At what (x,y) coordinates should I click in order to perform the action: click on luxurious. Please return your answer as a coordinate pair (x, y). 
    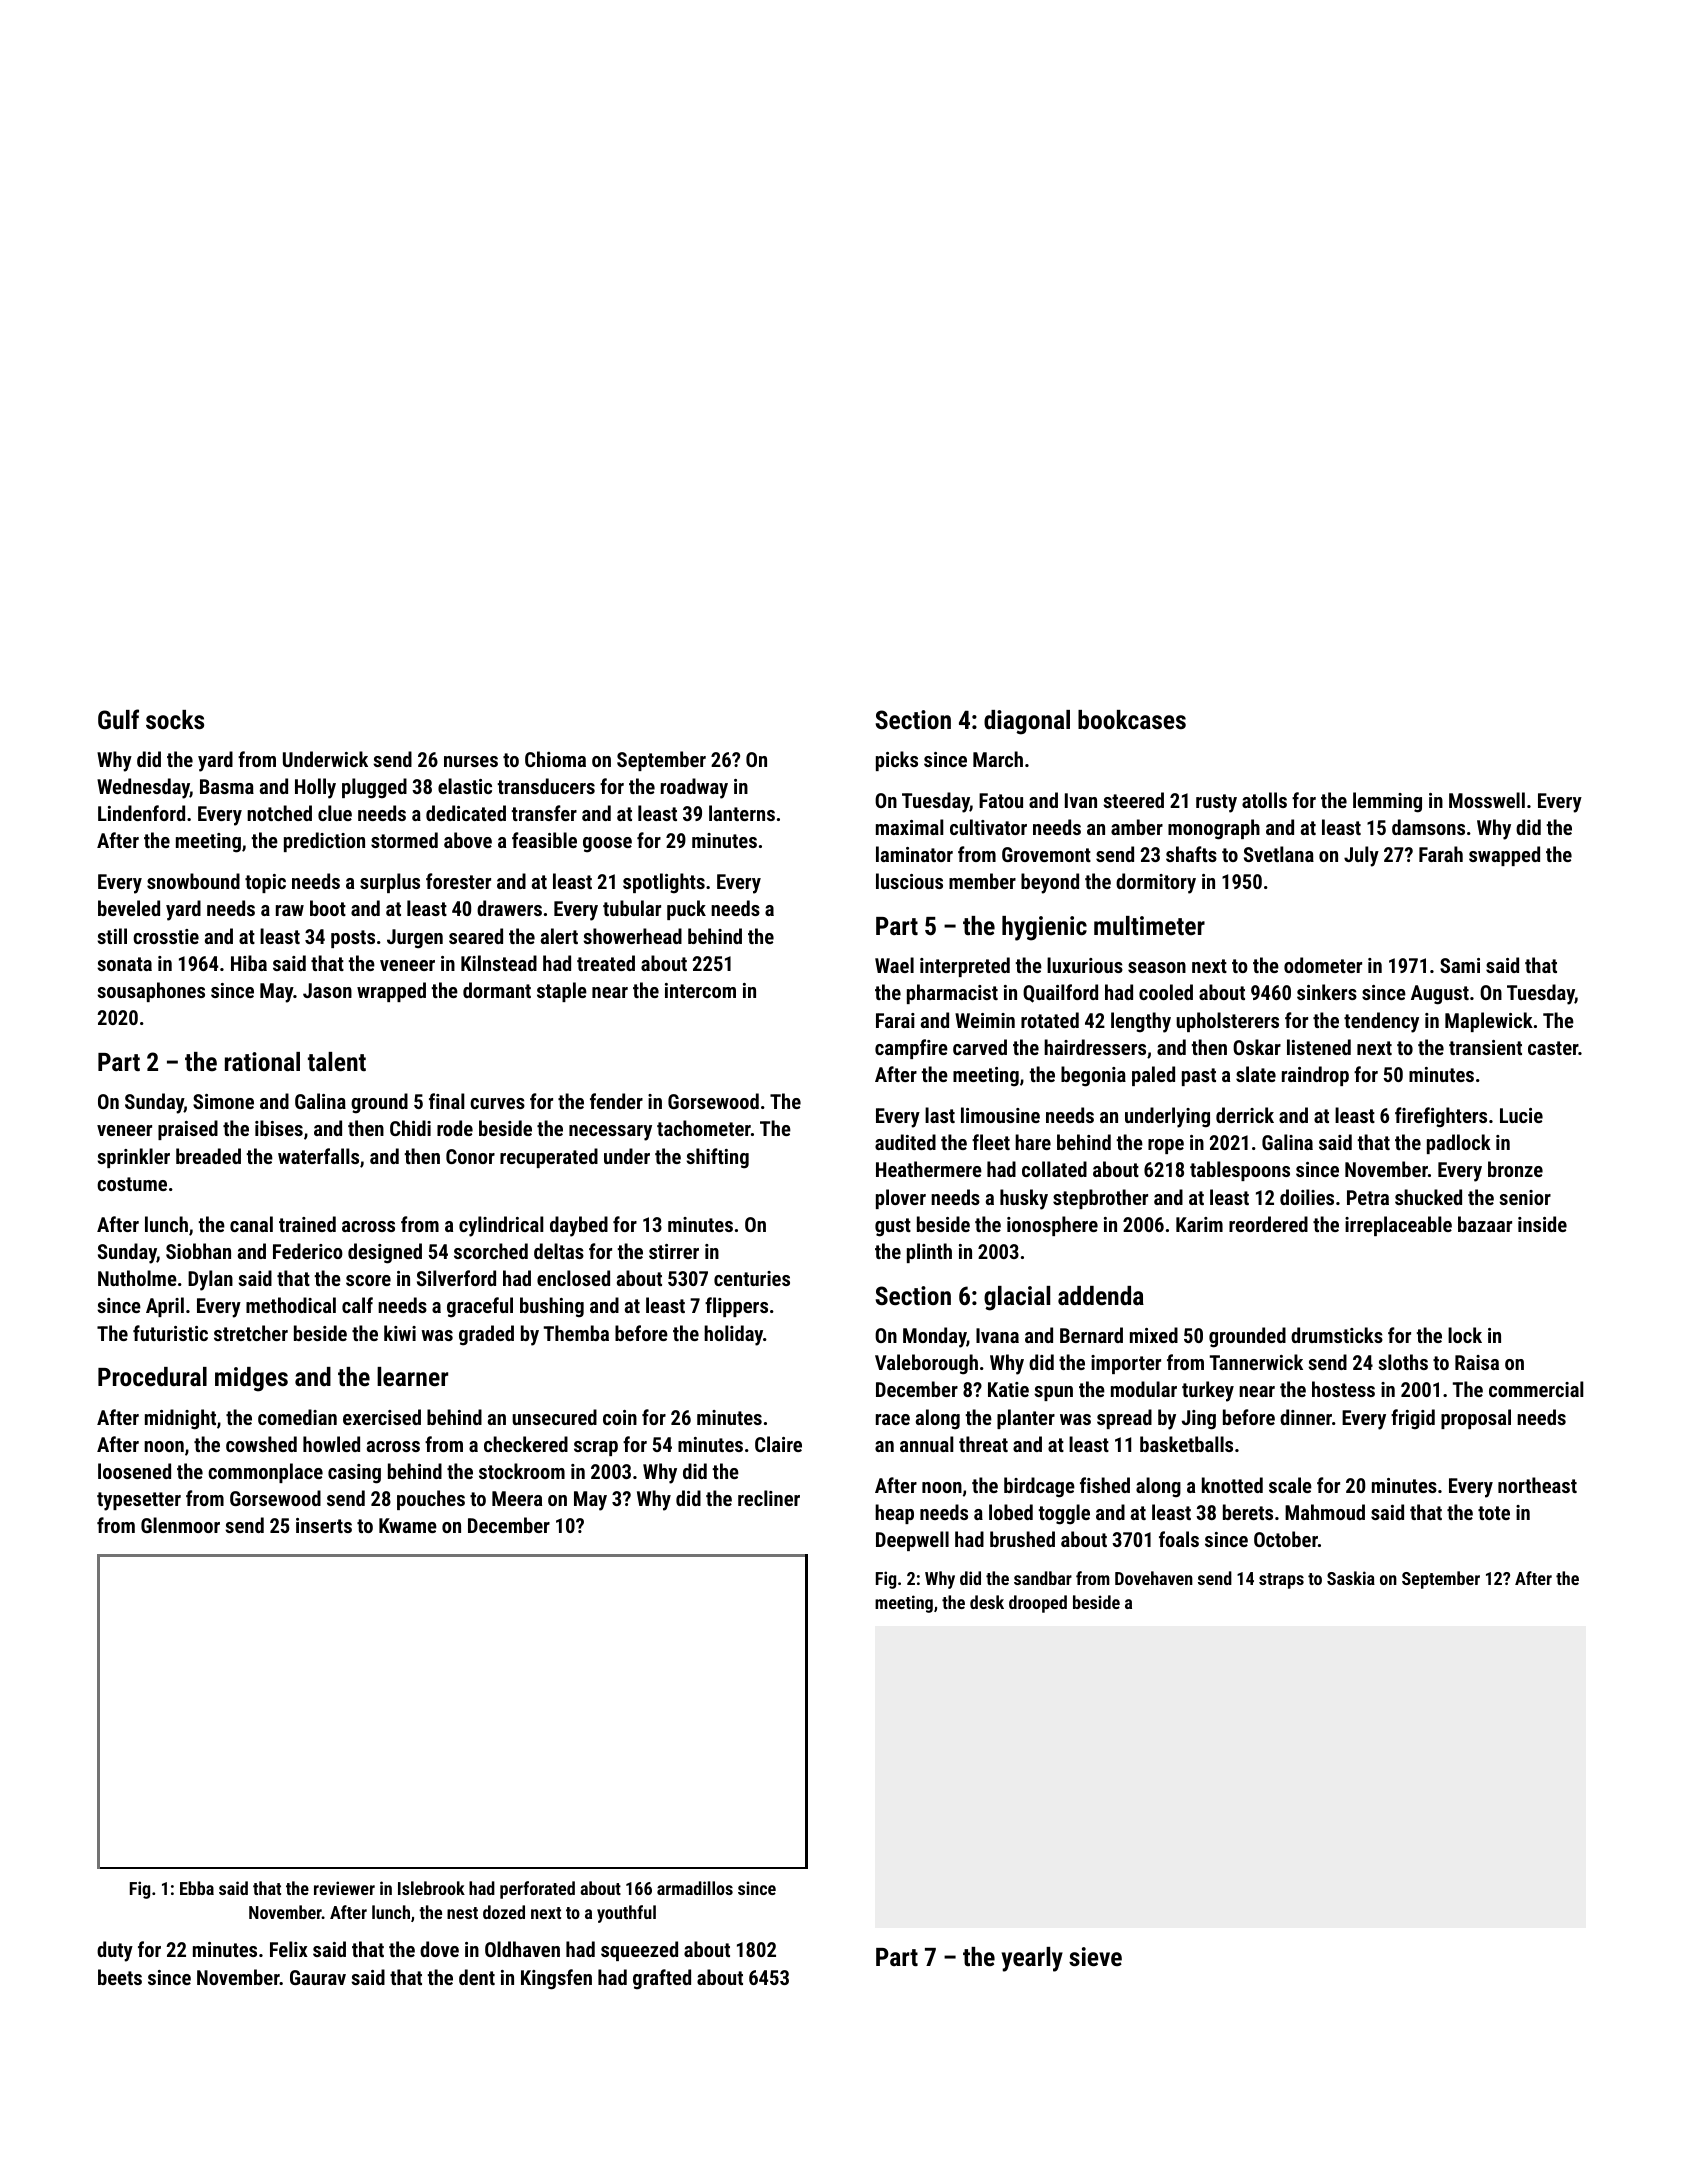
    Looking at the image, I should click on (1085, 965).
